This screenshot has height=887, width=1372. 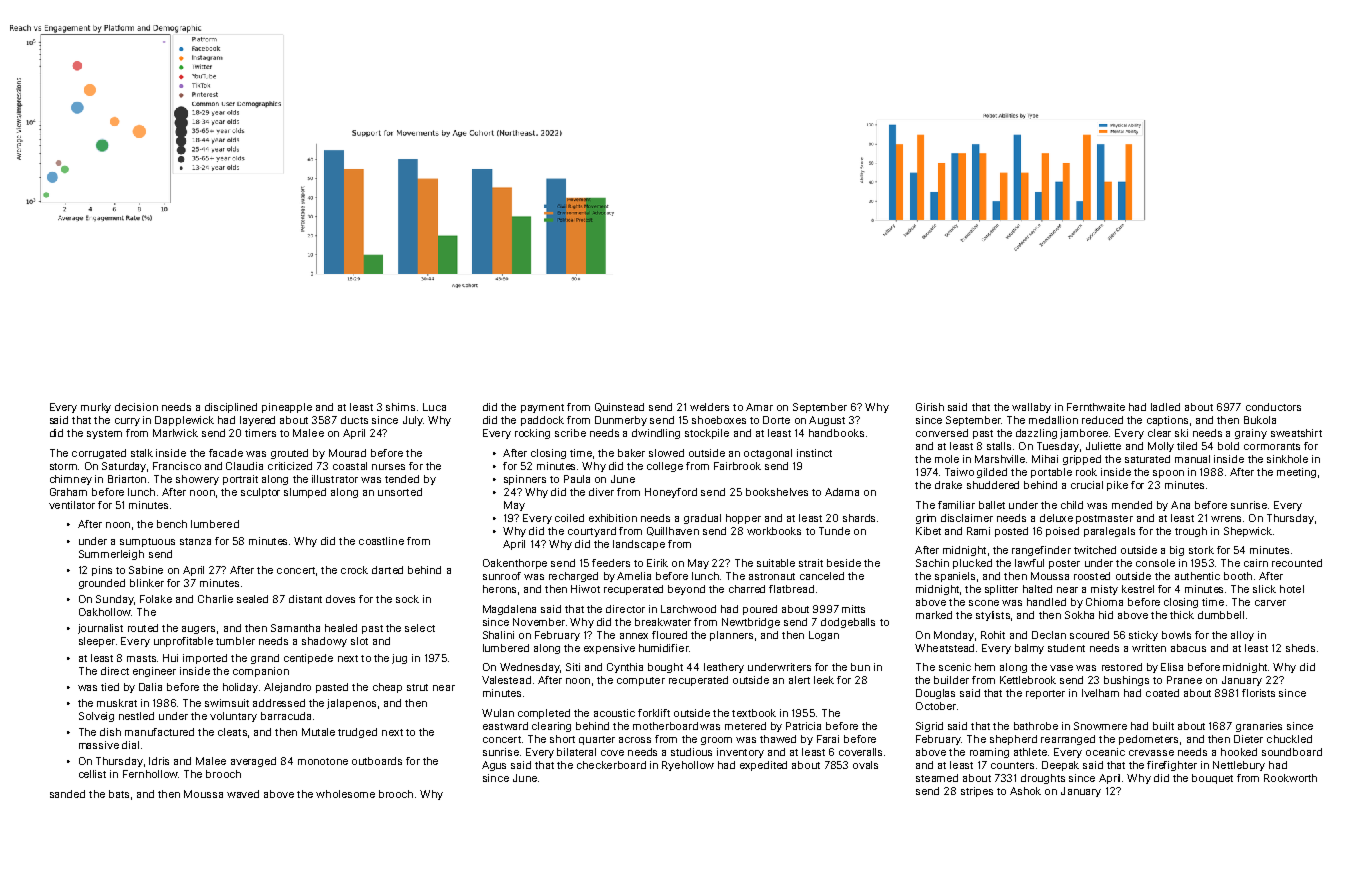 What do you see at coordinates (1258, 693) in the screenshot?
I see `florists` at bounding box center [1258, 693].
